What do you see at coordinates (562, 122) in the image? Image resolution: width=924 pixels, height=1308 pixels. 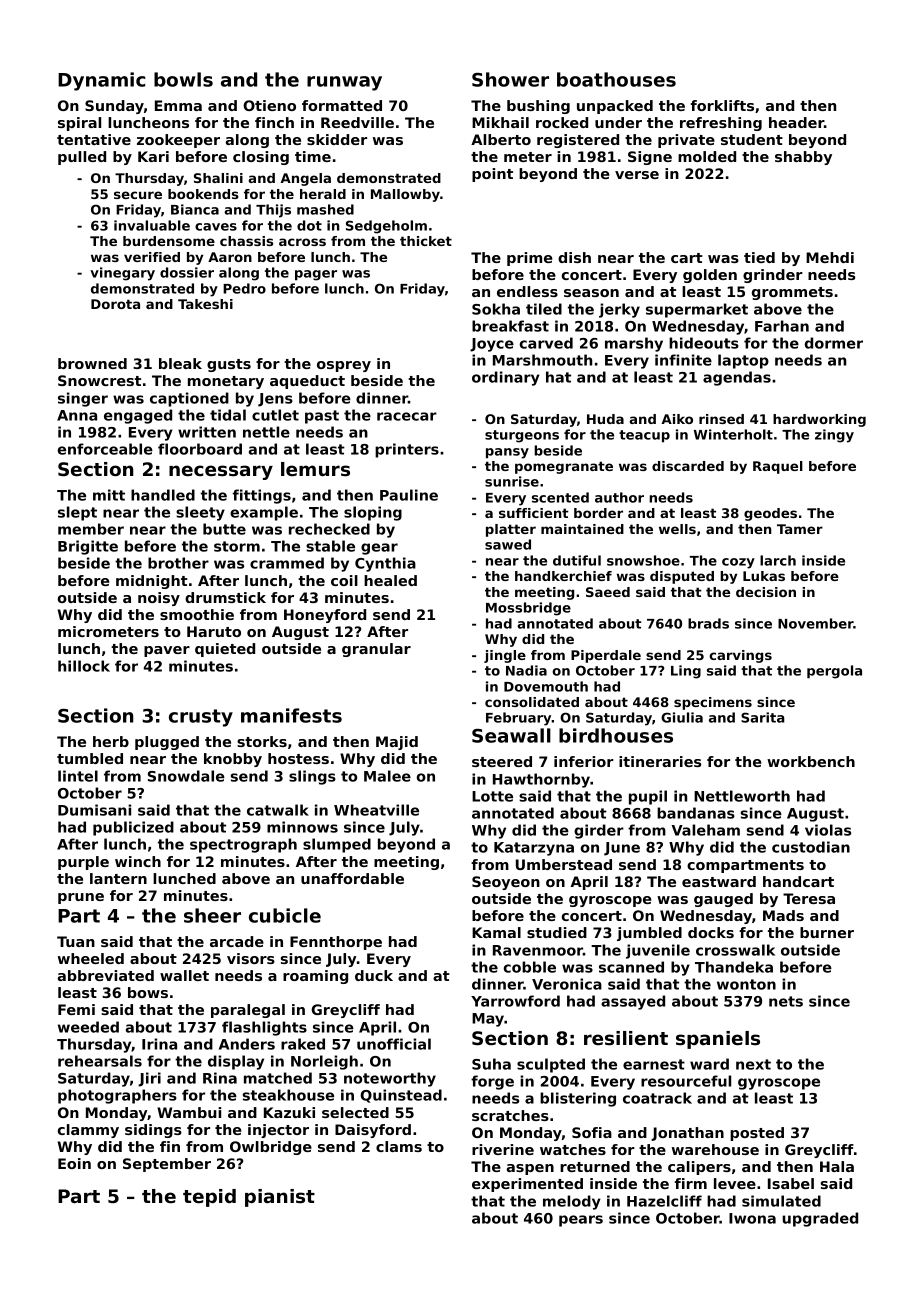 I see `rocked` at bounding box center [562, 122].
